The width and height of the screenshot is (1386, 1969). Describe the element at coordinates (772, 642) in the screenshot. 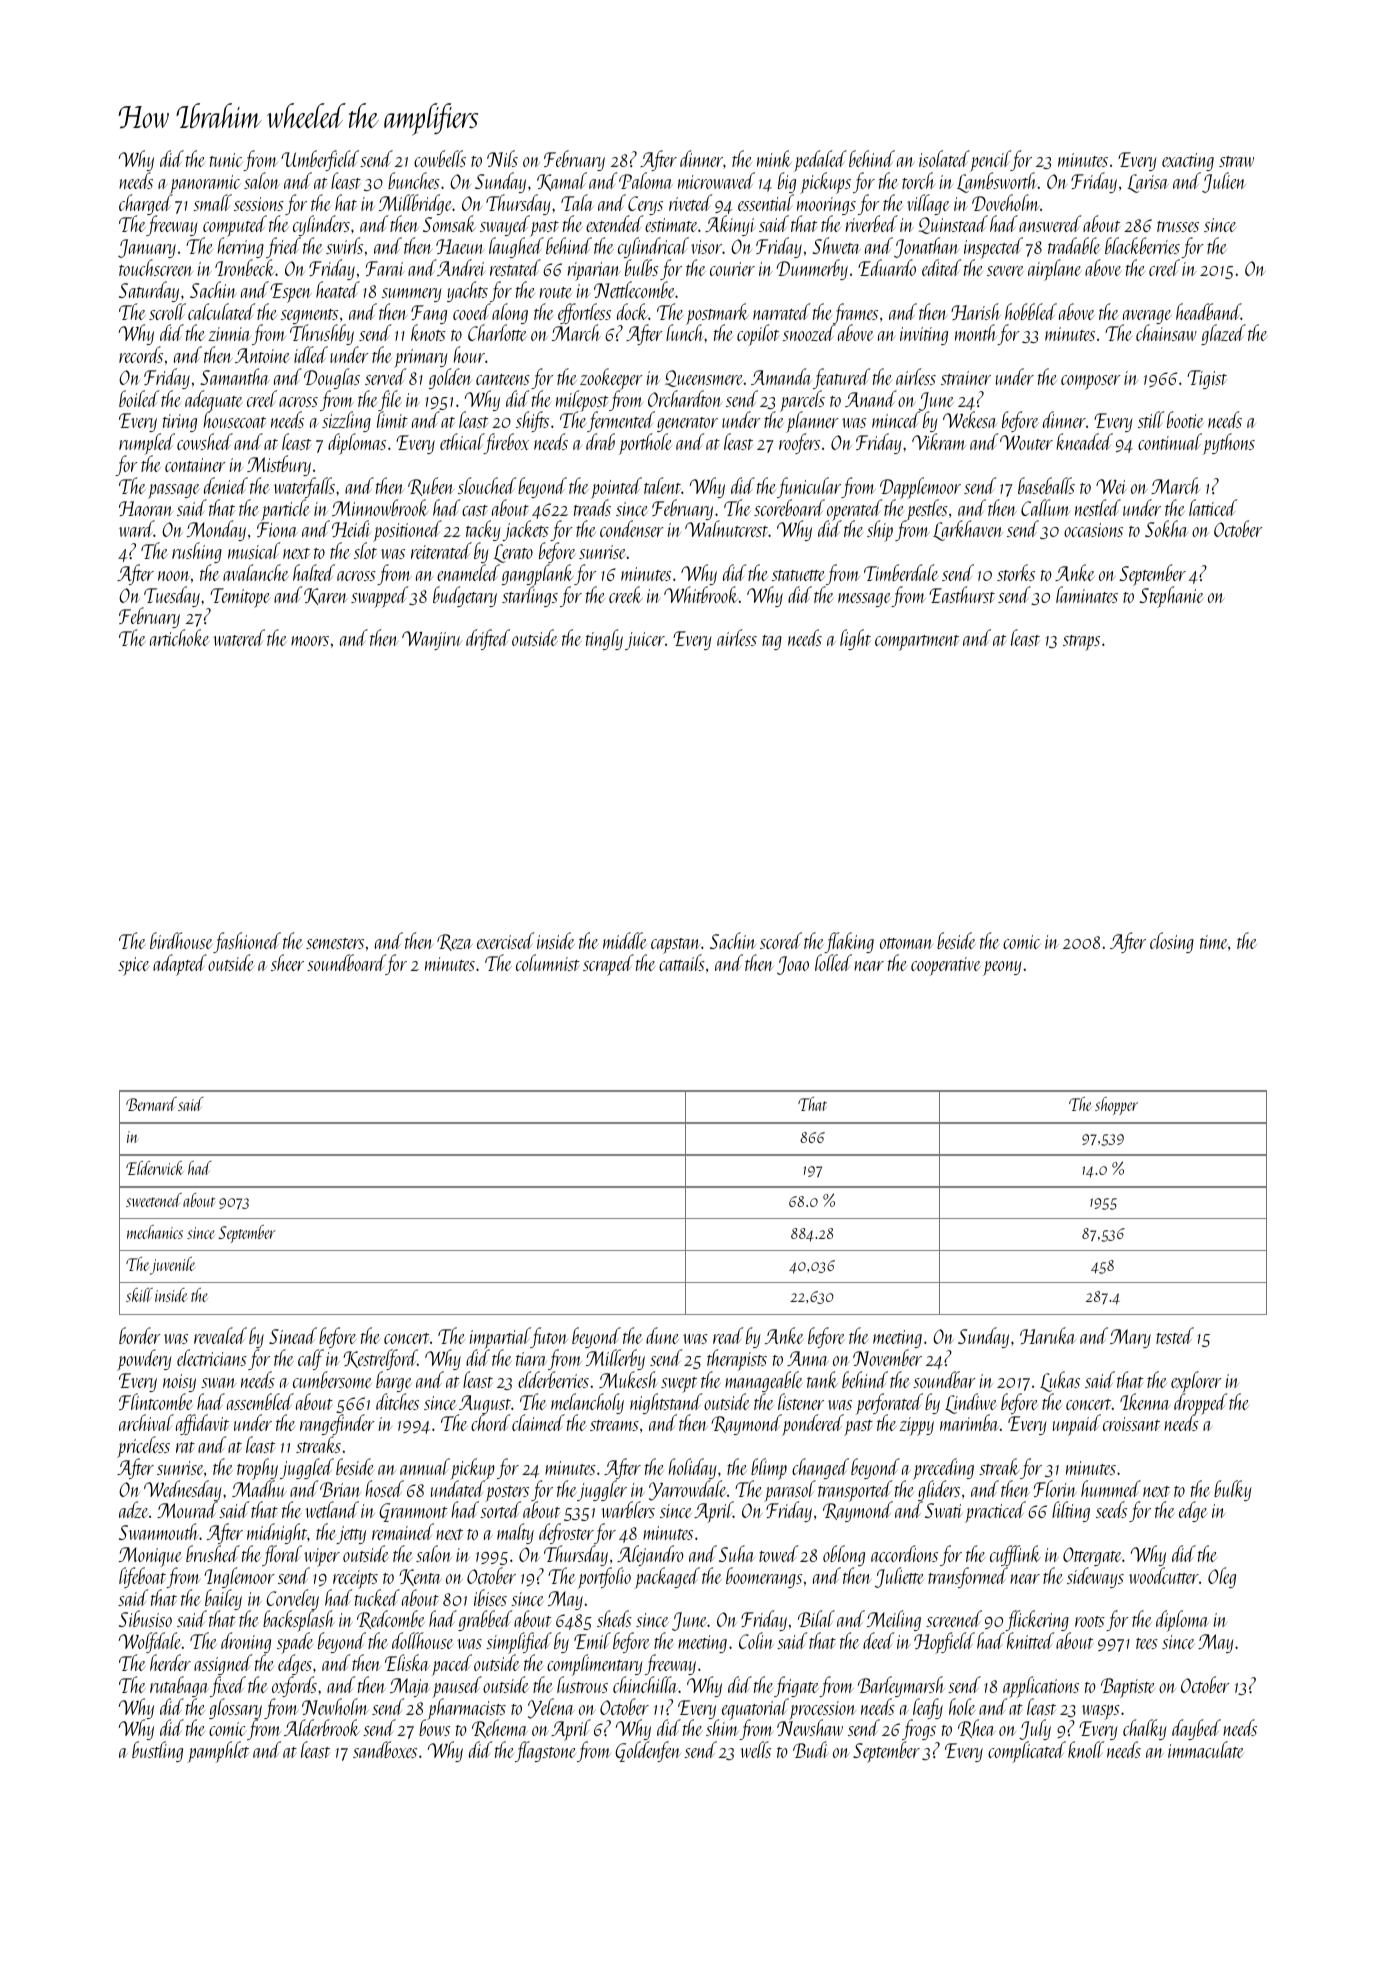

I see `tag` at that location.
